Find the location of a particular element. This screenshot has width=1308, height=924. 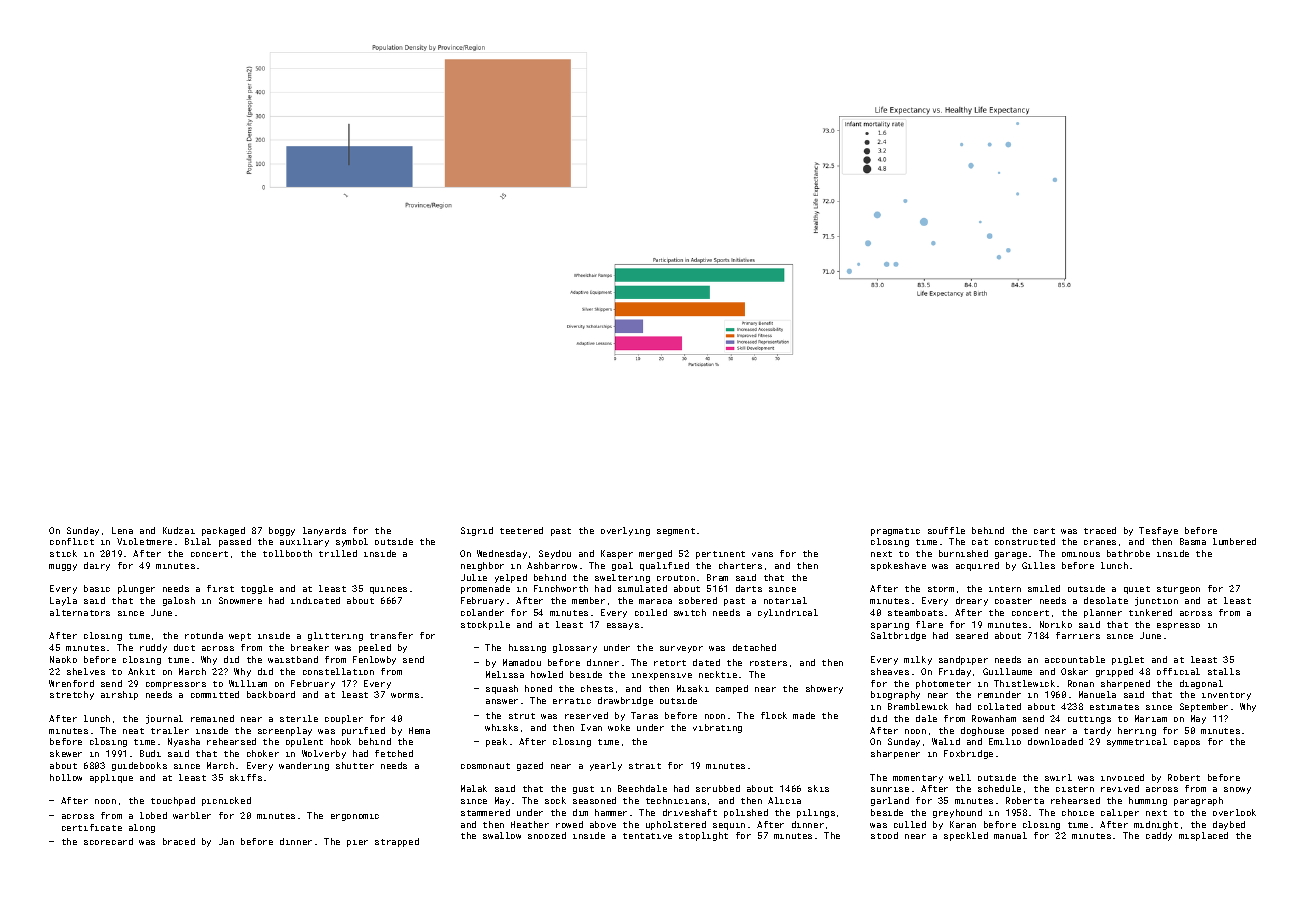

made is located at coordinates (804, 715).
